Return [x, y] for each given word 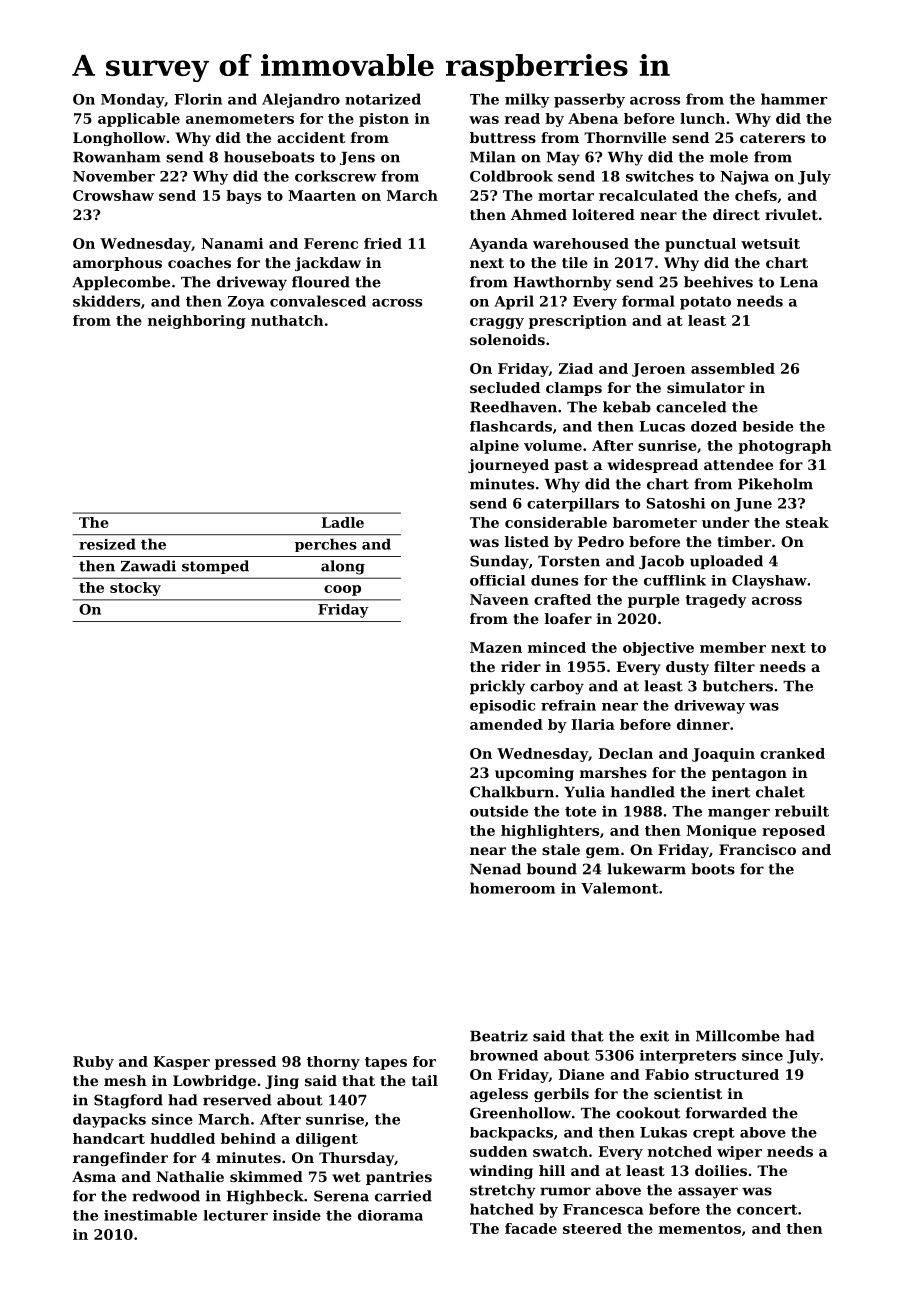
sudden [499, 1151]
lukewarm [646, 869]
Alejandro [301, 100]
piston [384, 120]
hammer [794, 99]
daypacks [109, 1120]
